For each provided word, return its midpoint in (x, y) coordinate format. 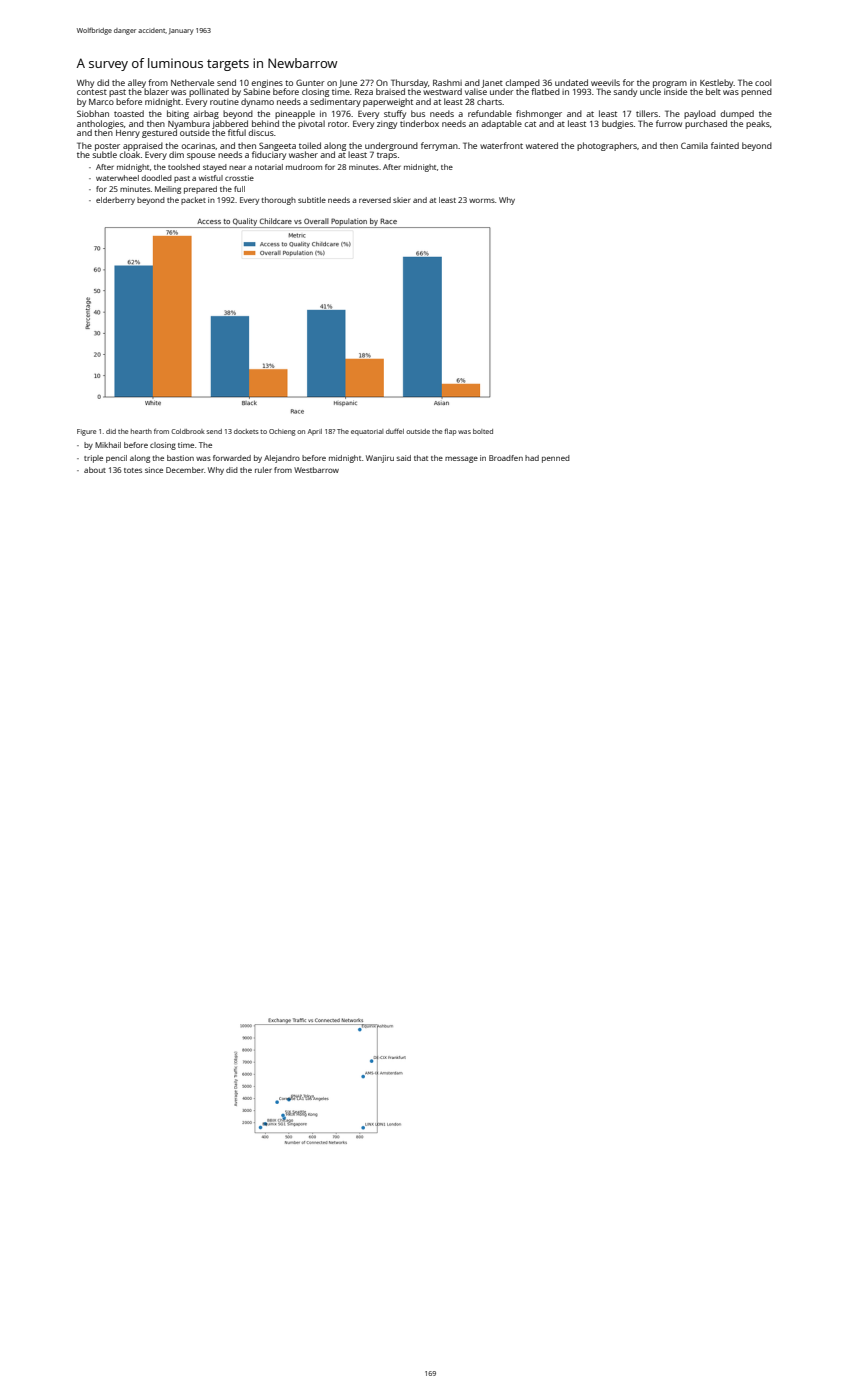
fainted (725, 145)
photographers (607, 146)
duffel (395, 431)
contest (92, 92)
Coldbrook (188, 431)
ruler (263, 470)
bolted (483, 431)
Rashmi (447, 82)
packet (193, 201)
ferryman (439, 146)
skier (401, 200)
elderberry (115, 201)
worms (482, 200)
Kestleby (717, 83)
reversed (375, 200)
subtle (104, 154)
